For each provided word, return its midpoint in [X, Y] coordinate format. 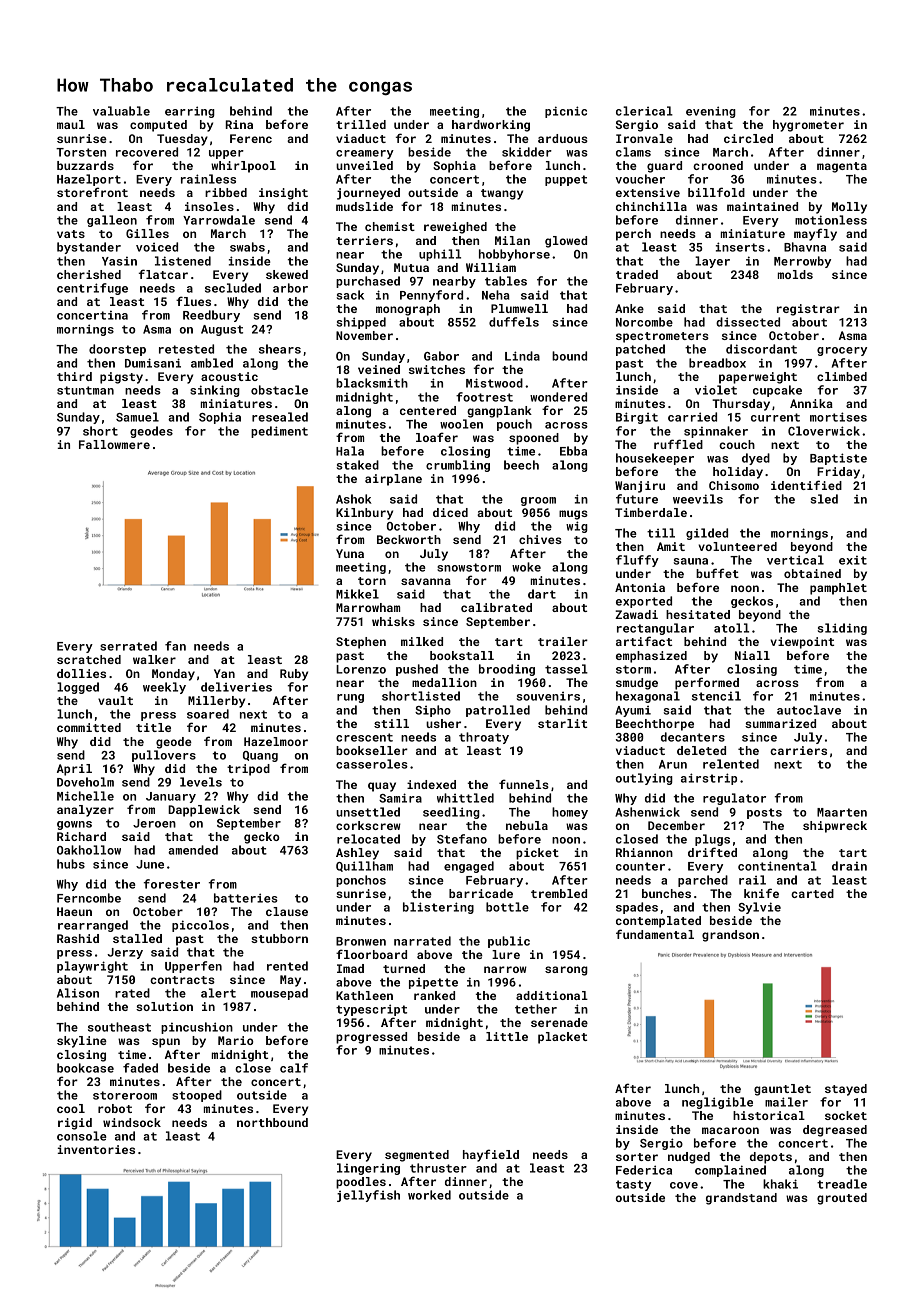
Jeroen [154, 823]
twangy [502, 194]
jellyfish [368, 1196]
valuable [121, 111]
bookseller [372, 750]
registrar [808, 310]
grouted [842, 1199]
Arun [673, 764]
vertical [795, 560]
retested [186, 349]
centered [428, 410]
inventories [96, 1149]
